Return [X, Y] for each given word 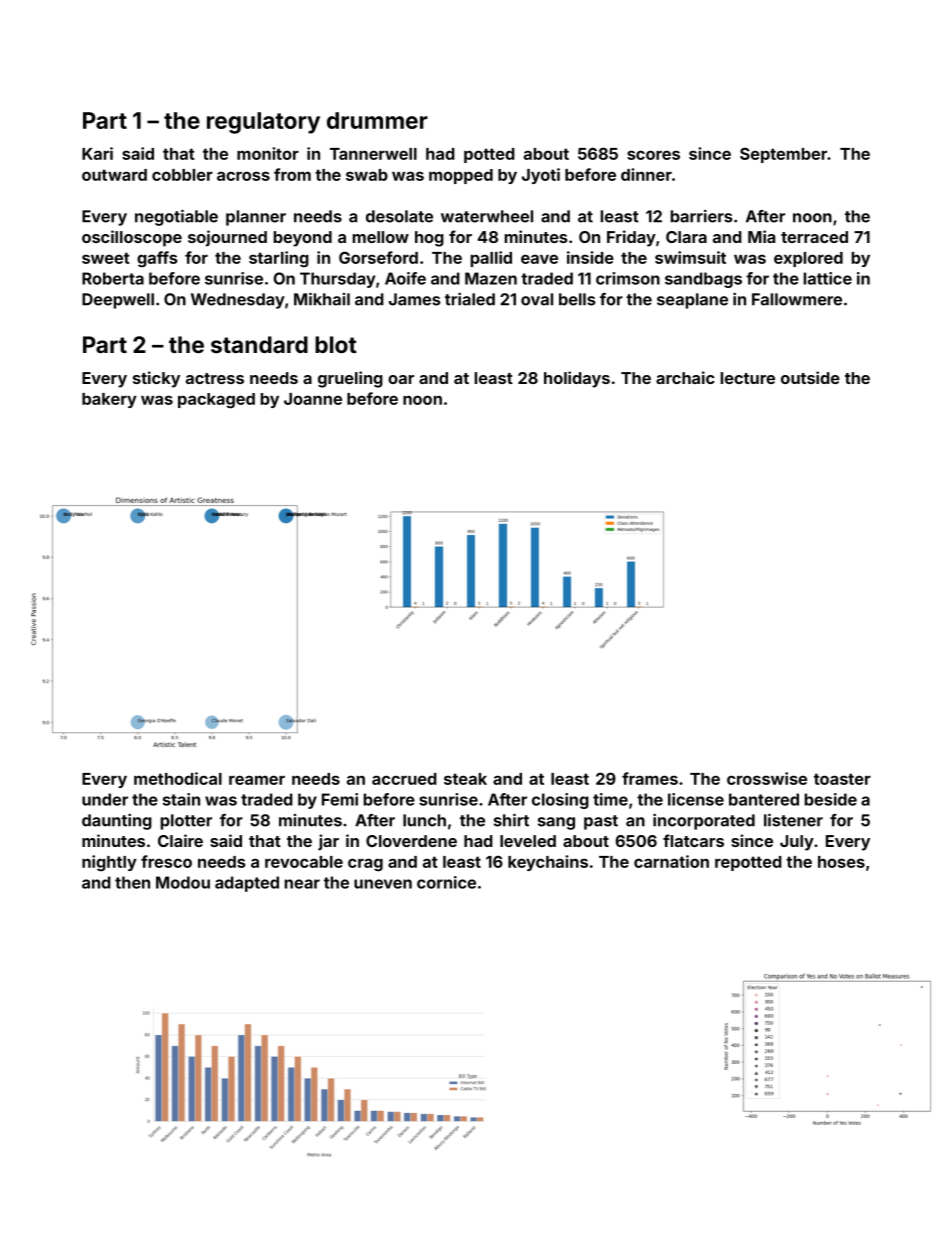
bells [577, 299]
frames [650, 778]
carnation [671, 861]
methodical [178, 778]
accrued [404, 779]
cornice [446, 882]
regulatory [263, 123]
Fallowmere [797, 299]
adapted [247, 884]
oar [401, 379]
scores [653, 155]
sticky [156, 379]
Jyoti [541, 176]
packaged [216, 401]
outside [810, 377]
